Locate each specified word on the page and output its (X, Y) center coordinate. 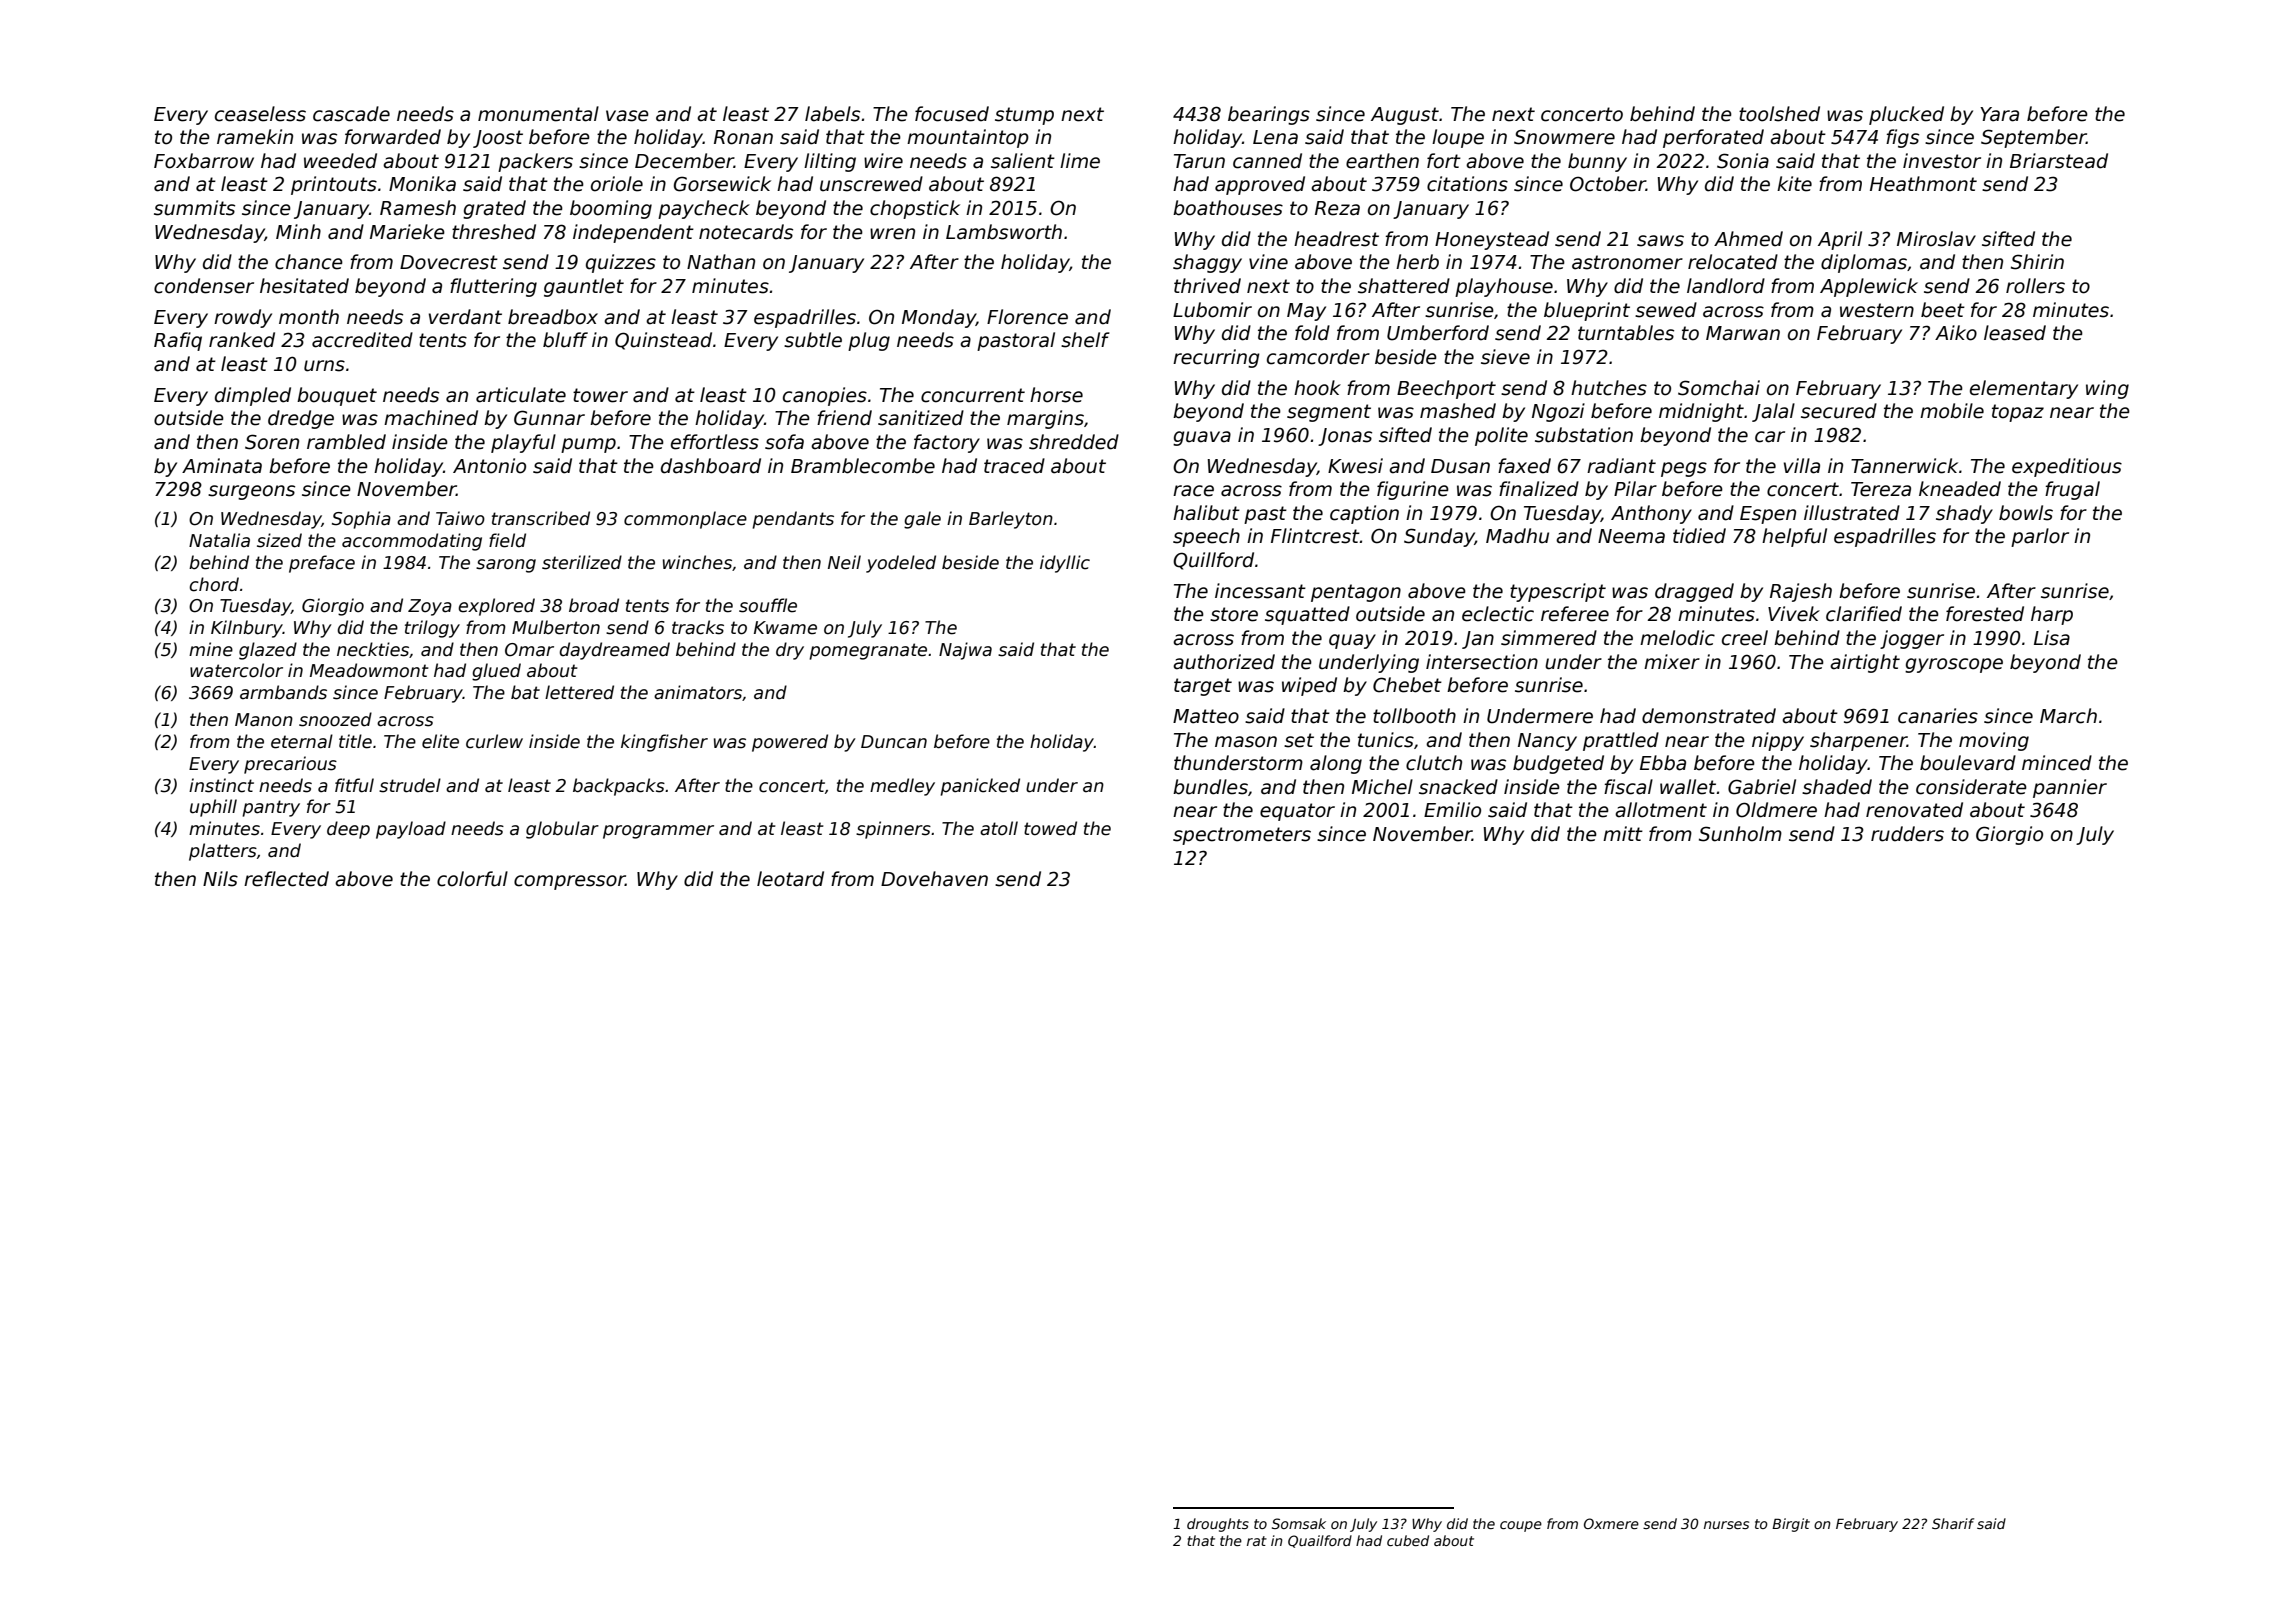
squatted (1307, 615)
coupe (1521, 1526)
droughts (1218, 1525)
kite (1794, 184)
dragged (1694, 592)
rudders (1907, 834)
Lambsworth (1004, 232)
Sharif (1953, 1523)
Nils (220, 879)
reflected (286, 879)
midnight (1701, 412)
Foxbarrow (204, 161)
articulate (521, 395)
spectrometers (1242, 836)
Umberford (1438, 333)
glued (496, 672)
